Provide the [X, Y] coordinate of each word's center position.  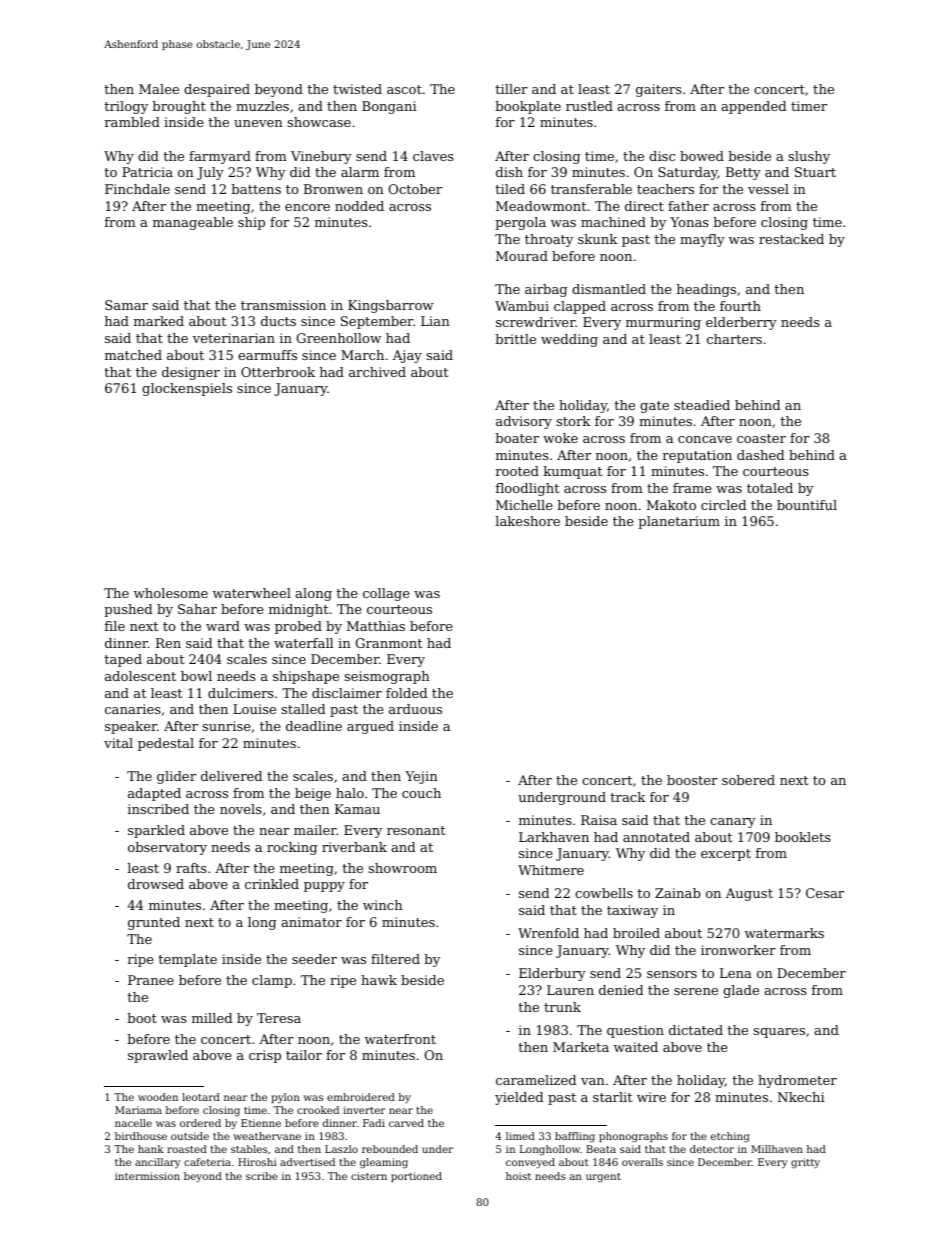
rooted [517, 471]
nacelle [133, 1123]
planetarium [679, 522]
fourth [740, 306]
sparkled [156, 831]
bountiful [807, 505]
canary [733, 823]
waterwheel [252, 593]
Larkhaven [554, 837]
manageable [193, 223]
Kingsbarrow [391, 306]
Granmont [389, 643]
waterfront [400, 1039]
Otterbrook [278, 372]
